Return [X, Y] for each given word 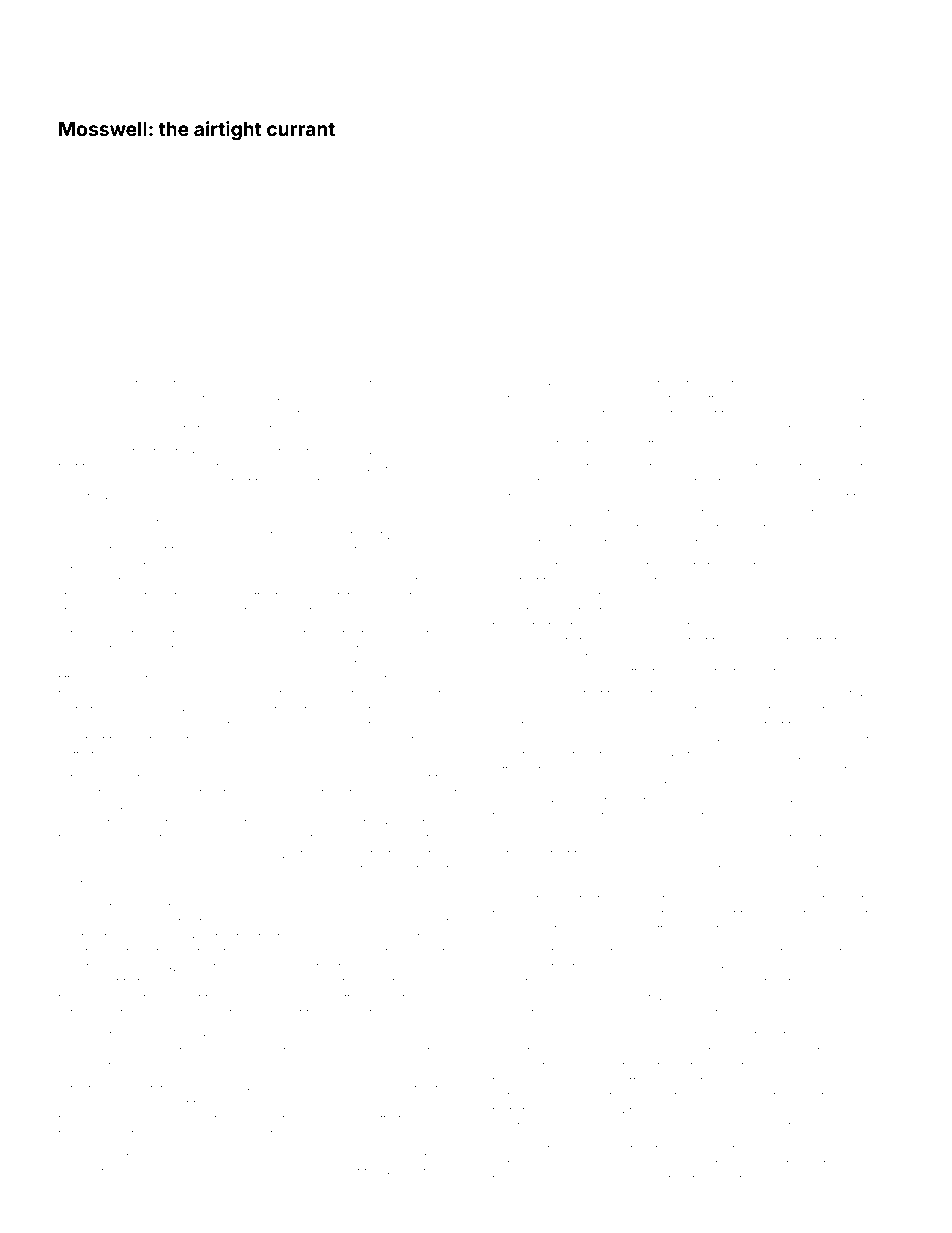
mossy [257, 386]
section [869, 755]
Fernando [519, 1034]
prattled [215, 779]
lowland [191, 1156]
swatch [728, 383]
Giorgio [412, 725]
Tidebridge [725, 899]
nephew [588, 385]
